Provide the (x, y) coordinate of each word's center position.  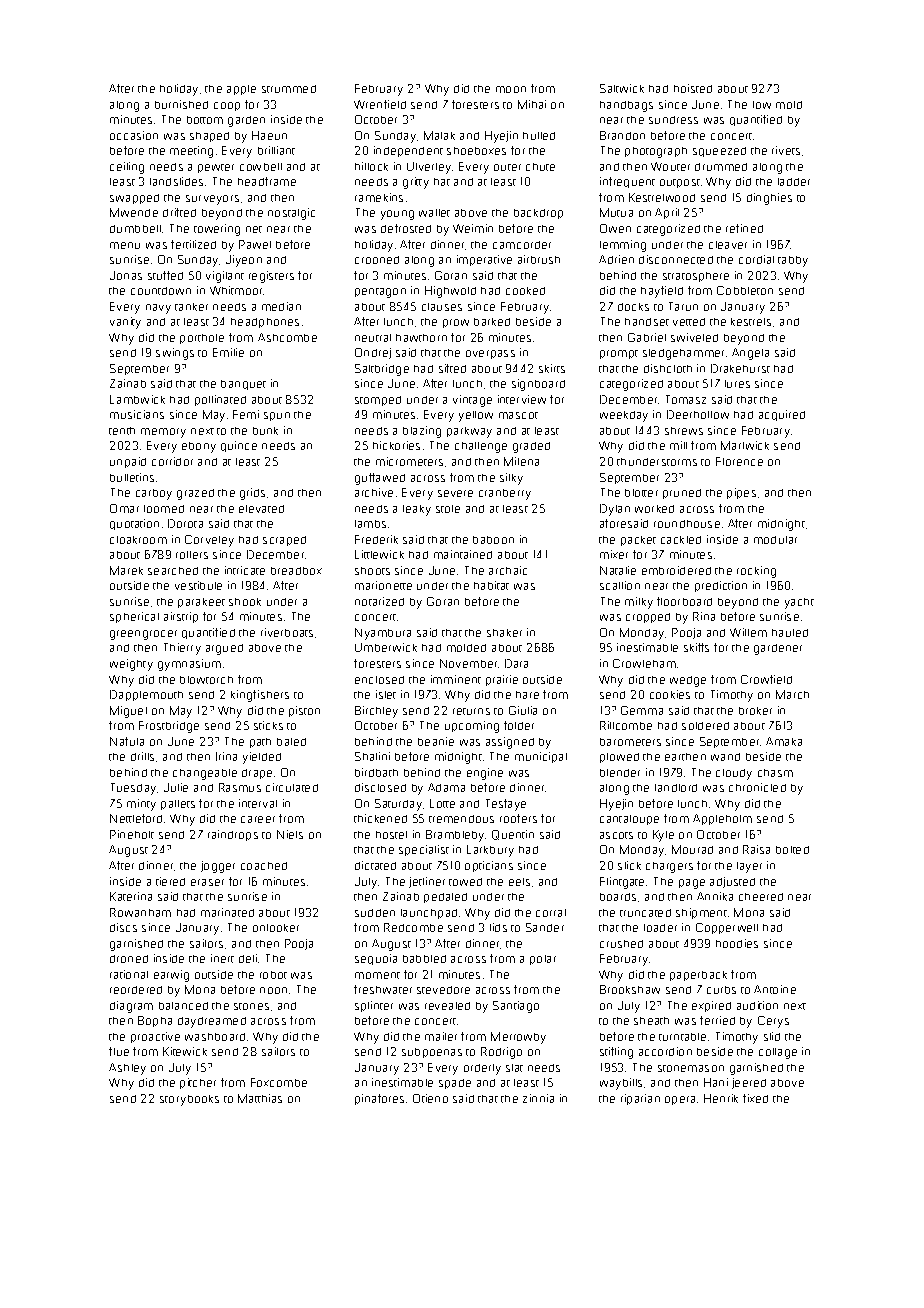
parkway (469, 432)
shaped (209, 137)
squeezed (719, 152)
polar (543, 960)
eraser (207, 882)
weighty (131, 665)
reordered (136, 990)
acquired (782, 415)
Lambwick (137, 399)
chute (540, 167)
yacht (799, 603)
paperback (698, 976)
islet (386, 694)
